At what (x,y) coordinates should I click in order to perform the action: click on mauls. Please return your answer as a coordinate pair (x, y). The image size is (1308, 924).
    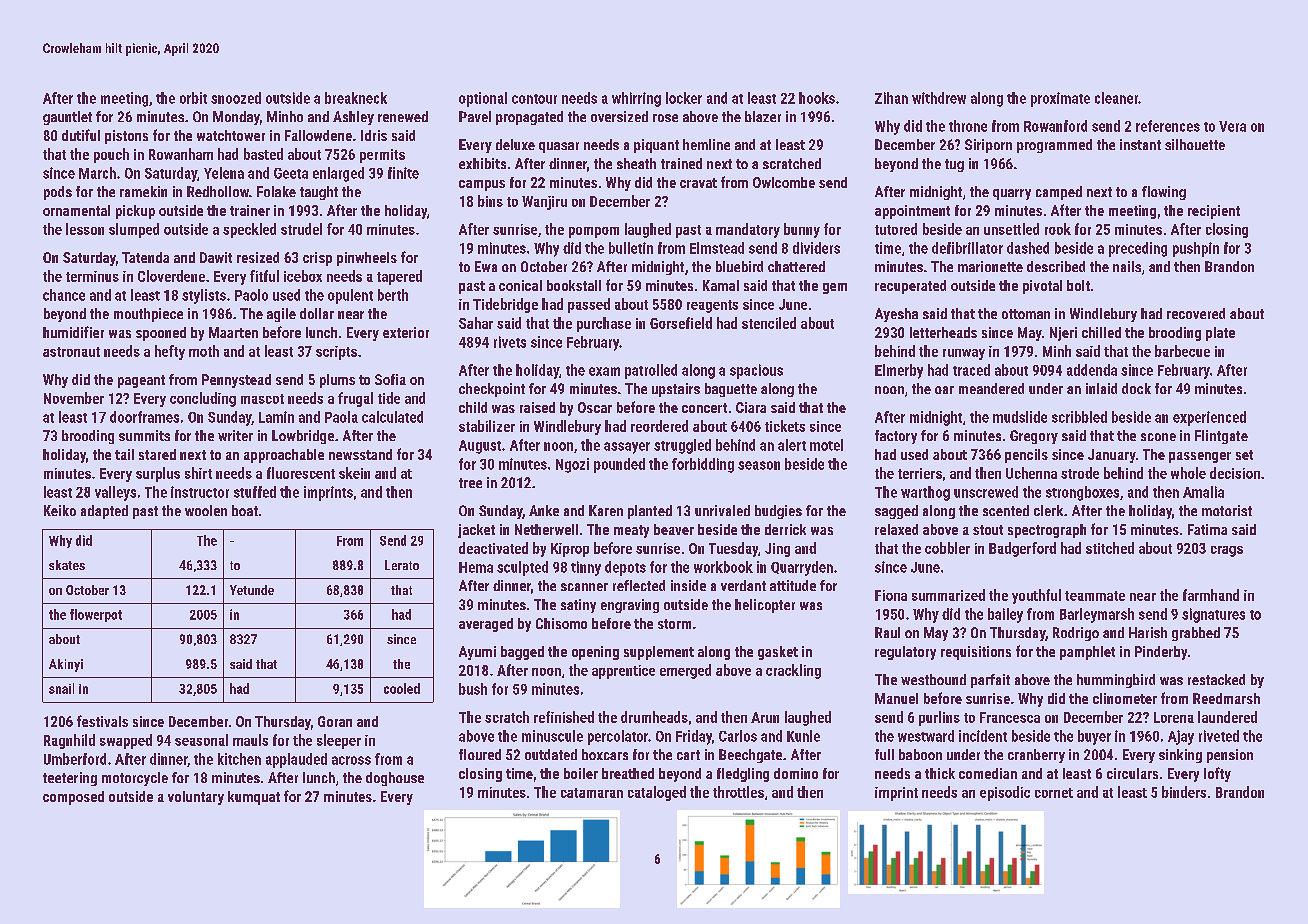
    Looking at the image, I should click on (250, 740).
